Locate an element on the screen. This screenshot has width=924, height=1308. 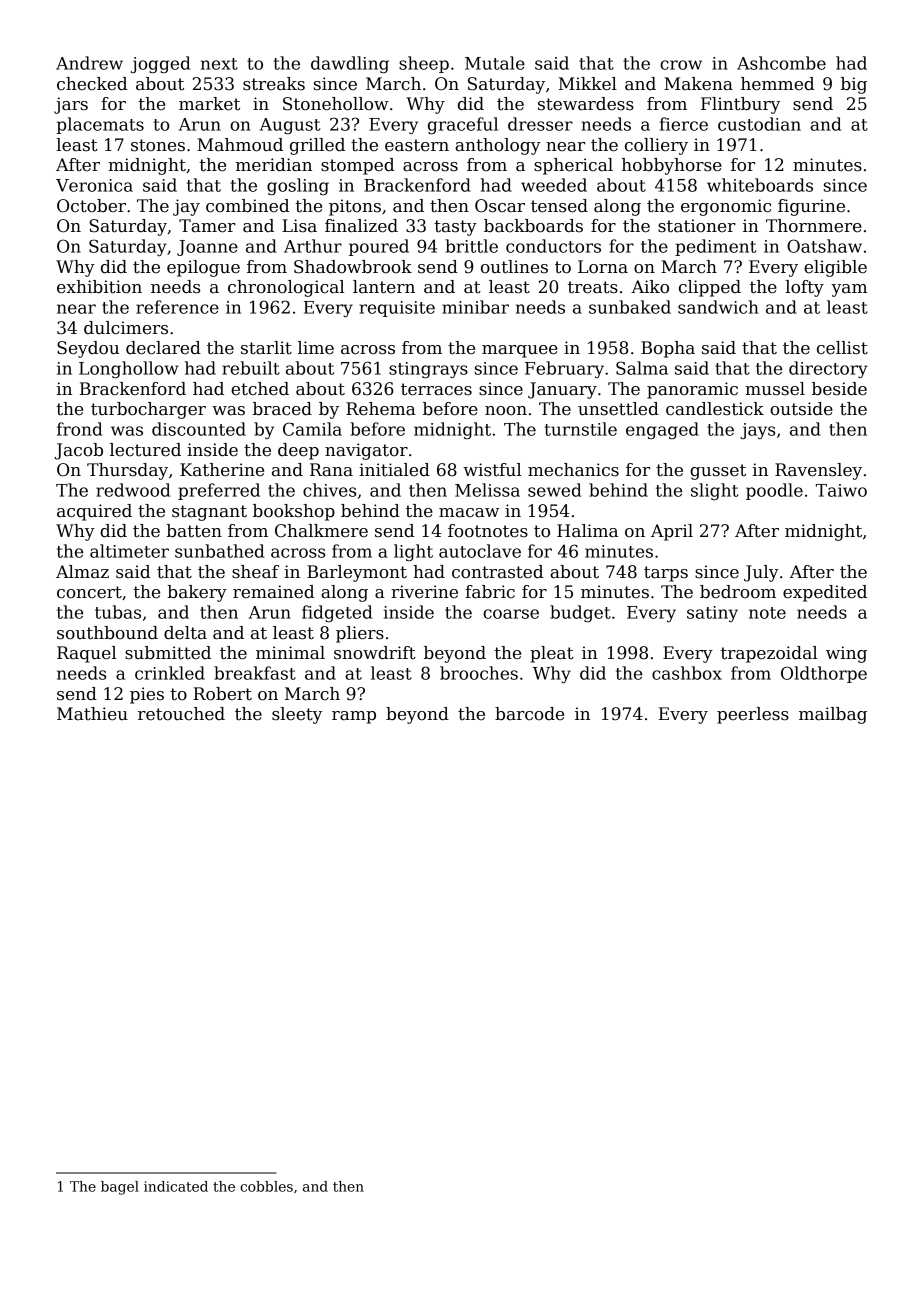
pediment is located at coordinates (715, 247).
